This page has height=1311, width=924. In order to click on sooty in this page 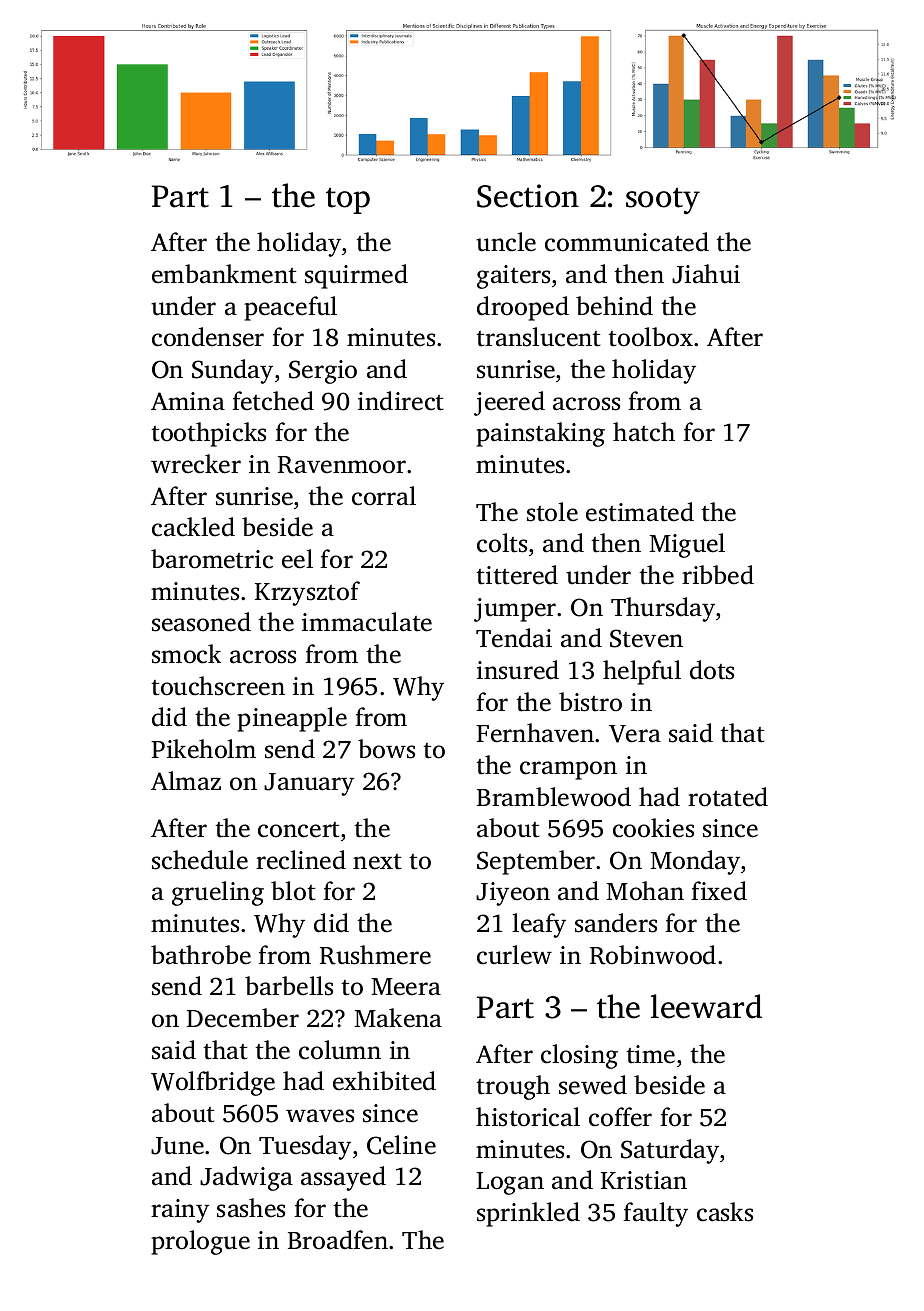, I will do `click(663, 201)`.
